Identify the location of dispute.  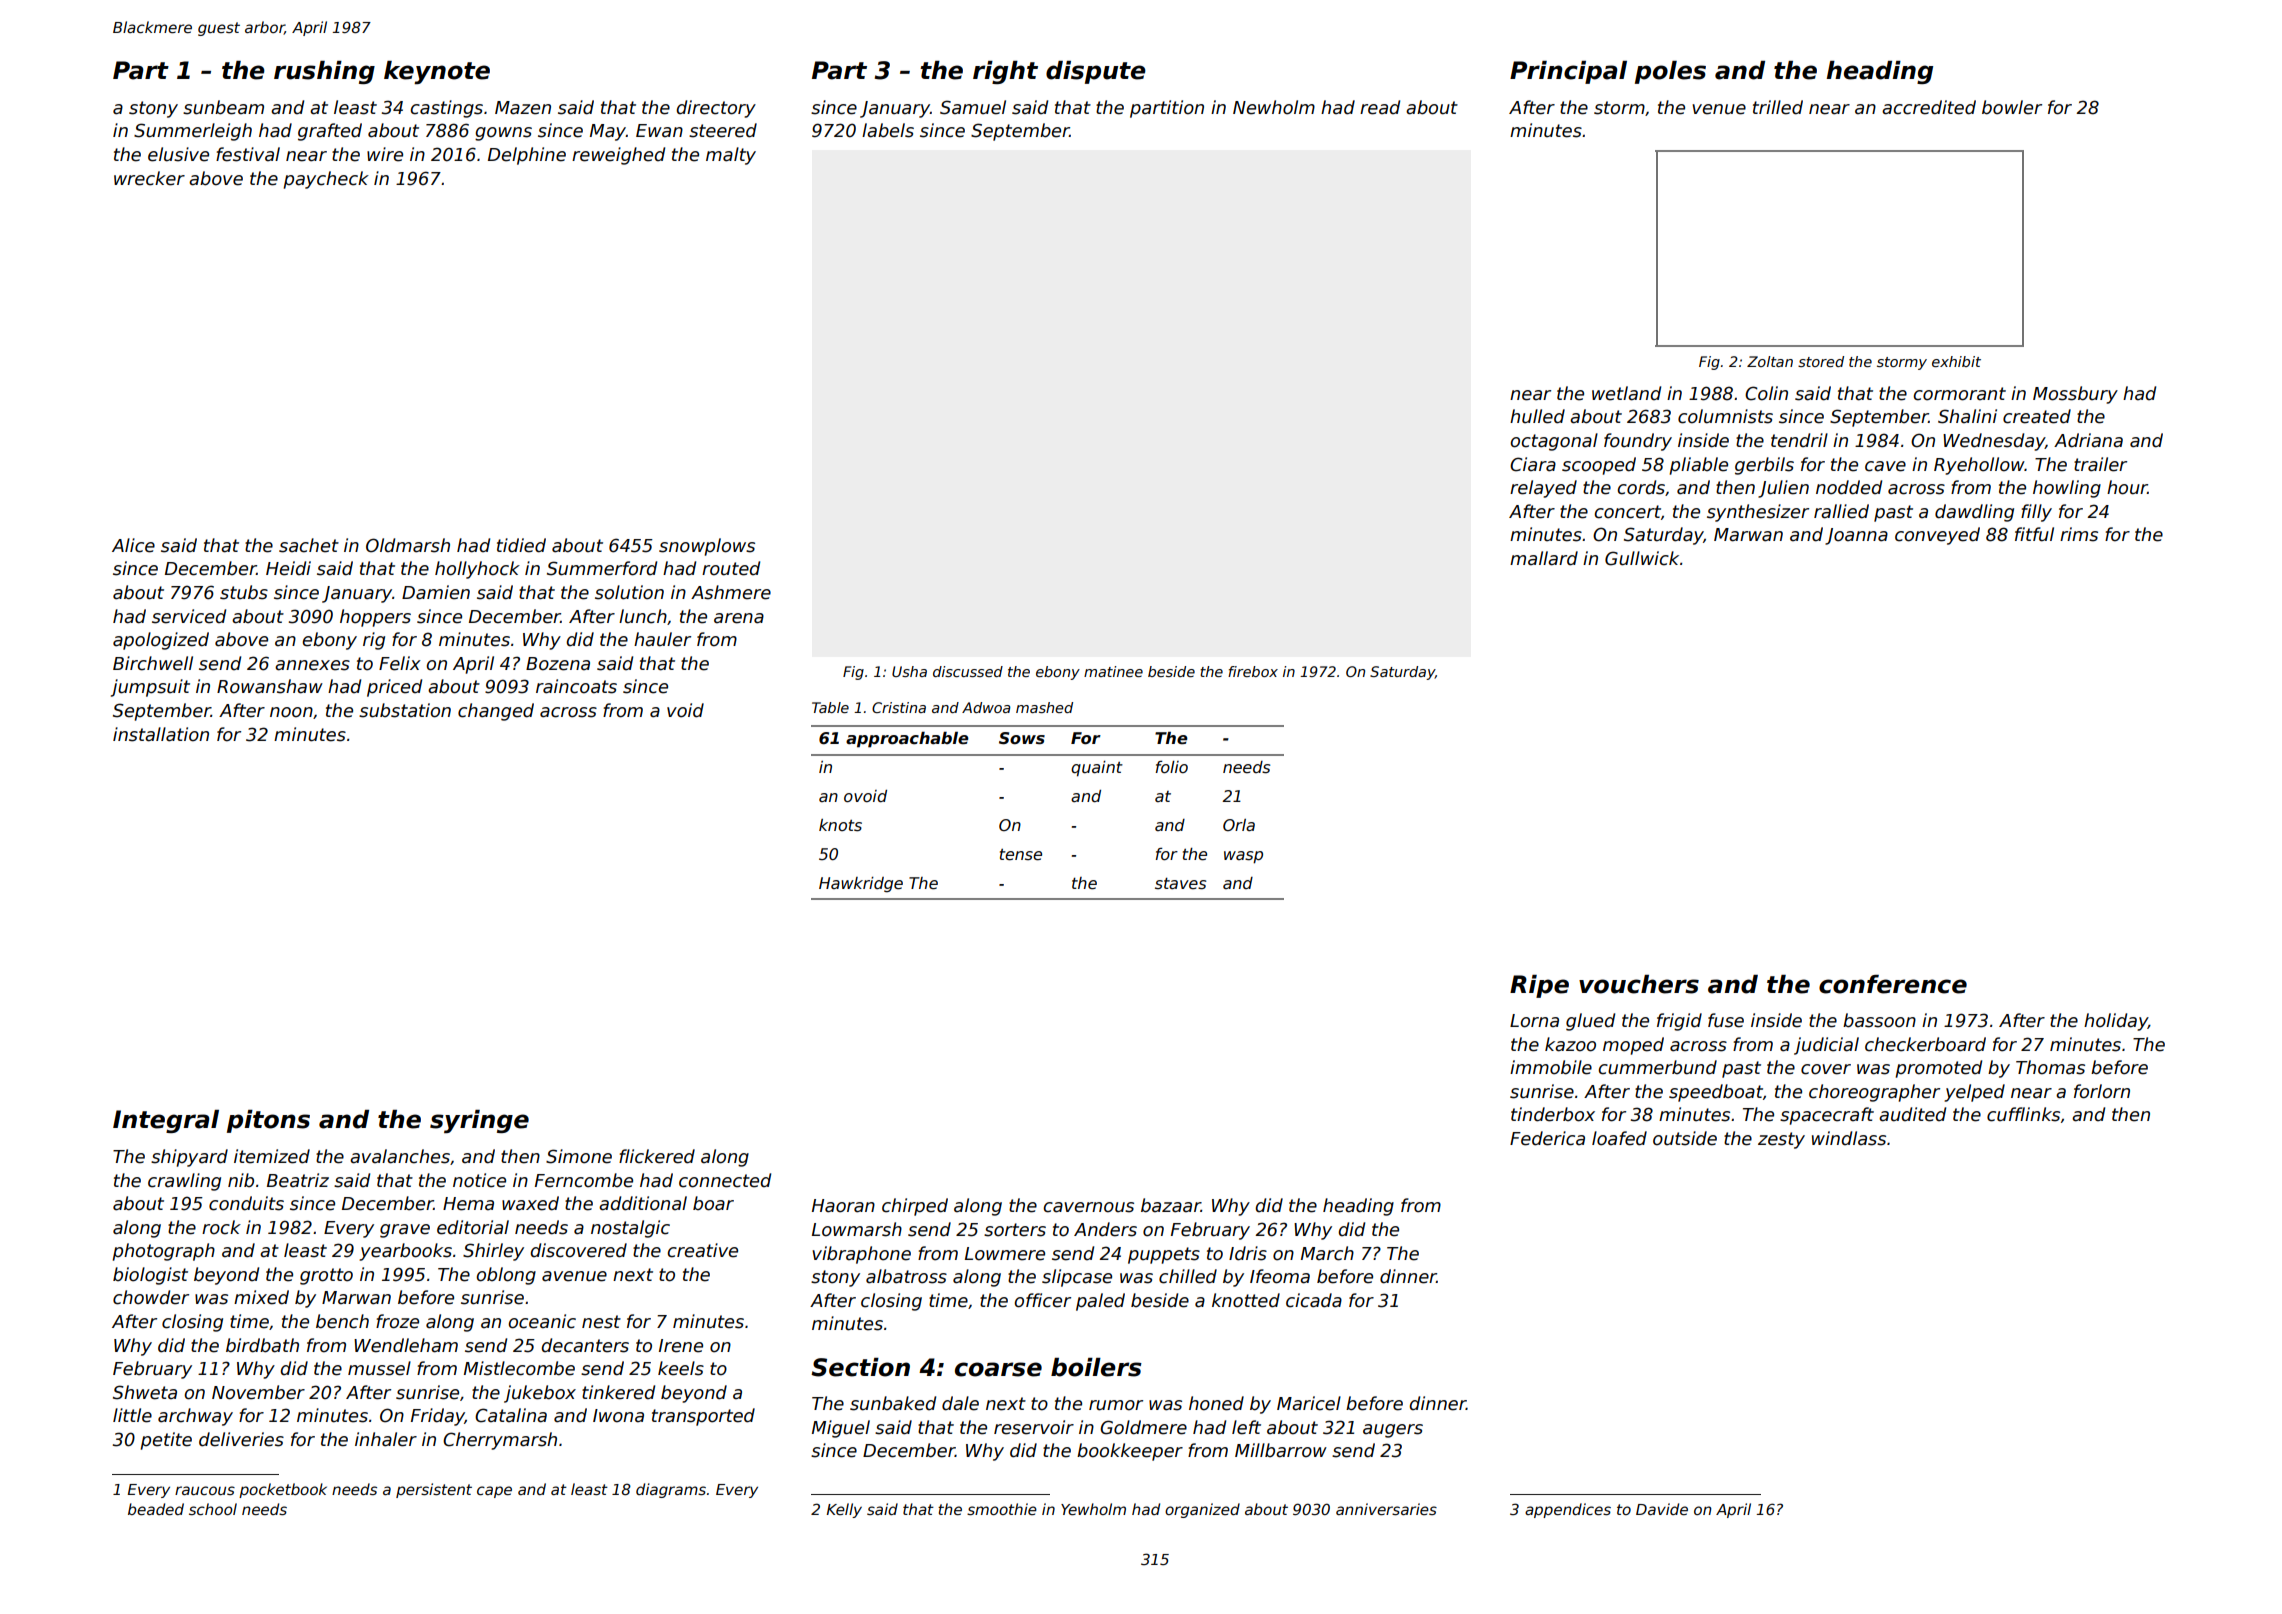
(1096, 72).
